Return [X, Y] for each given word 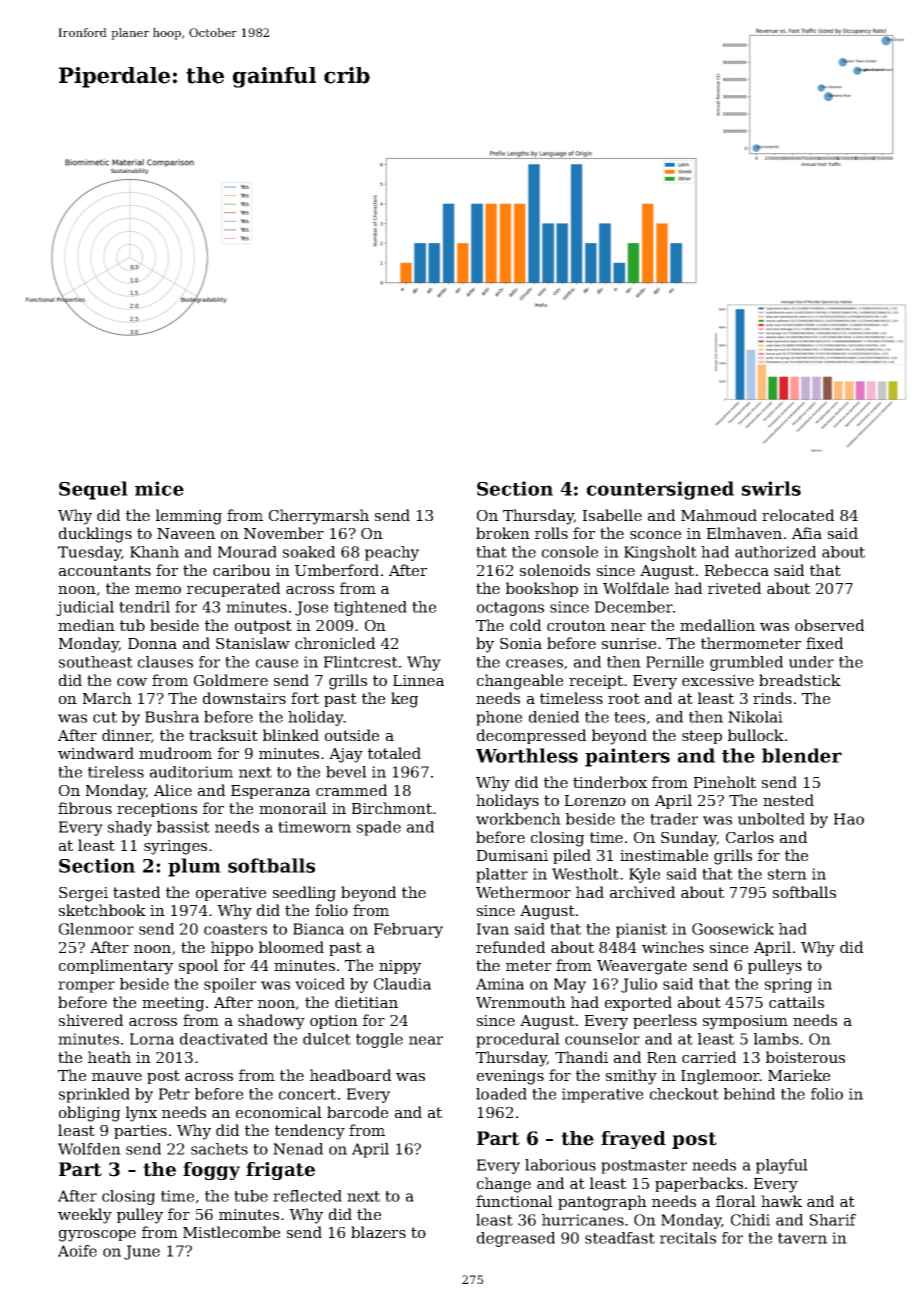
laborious [560, 1165]
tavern [802, 1238]
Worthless [527, 755]
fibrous [85, 808]
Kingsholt [660, 553]
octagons [510, 609]
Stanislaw [253, 643]
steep [702, 737]
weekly [85, 1216]
